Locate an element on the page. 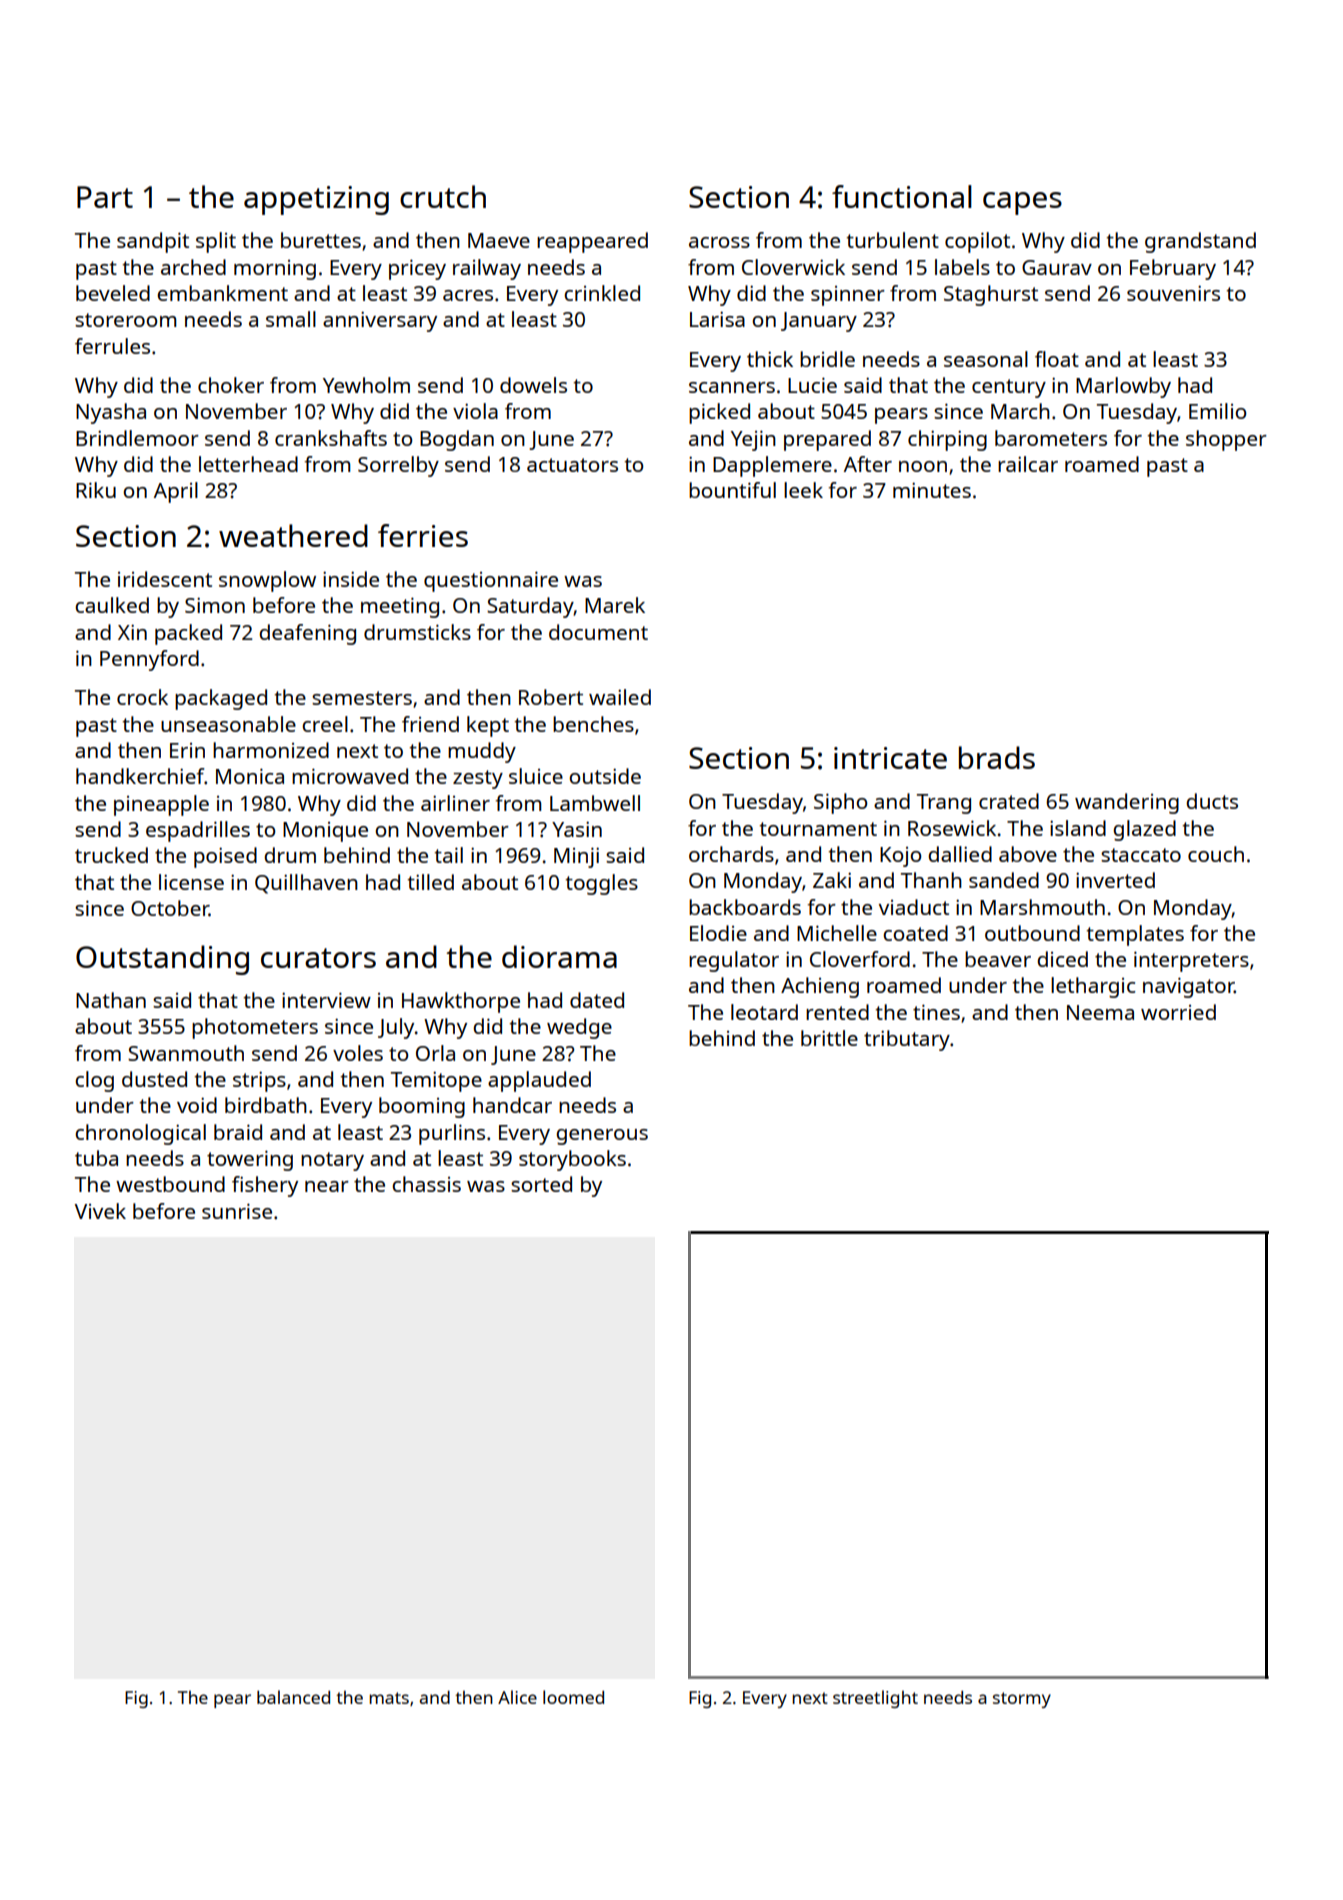 The height and width of the page is (1900, 1343). sunrise is located at coordinates (237, 1211).
